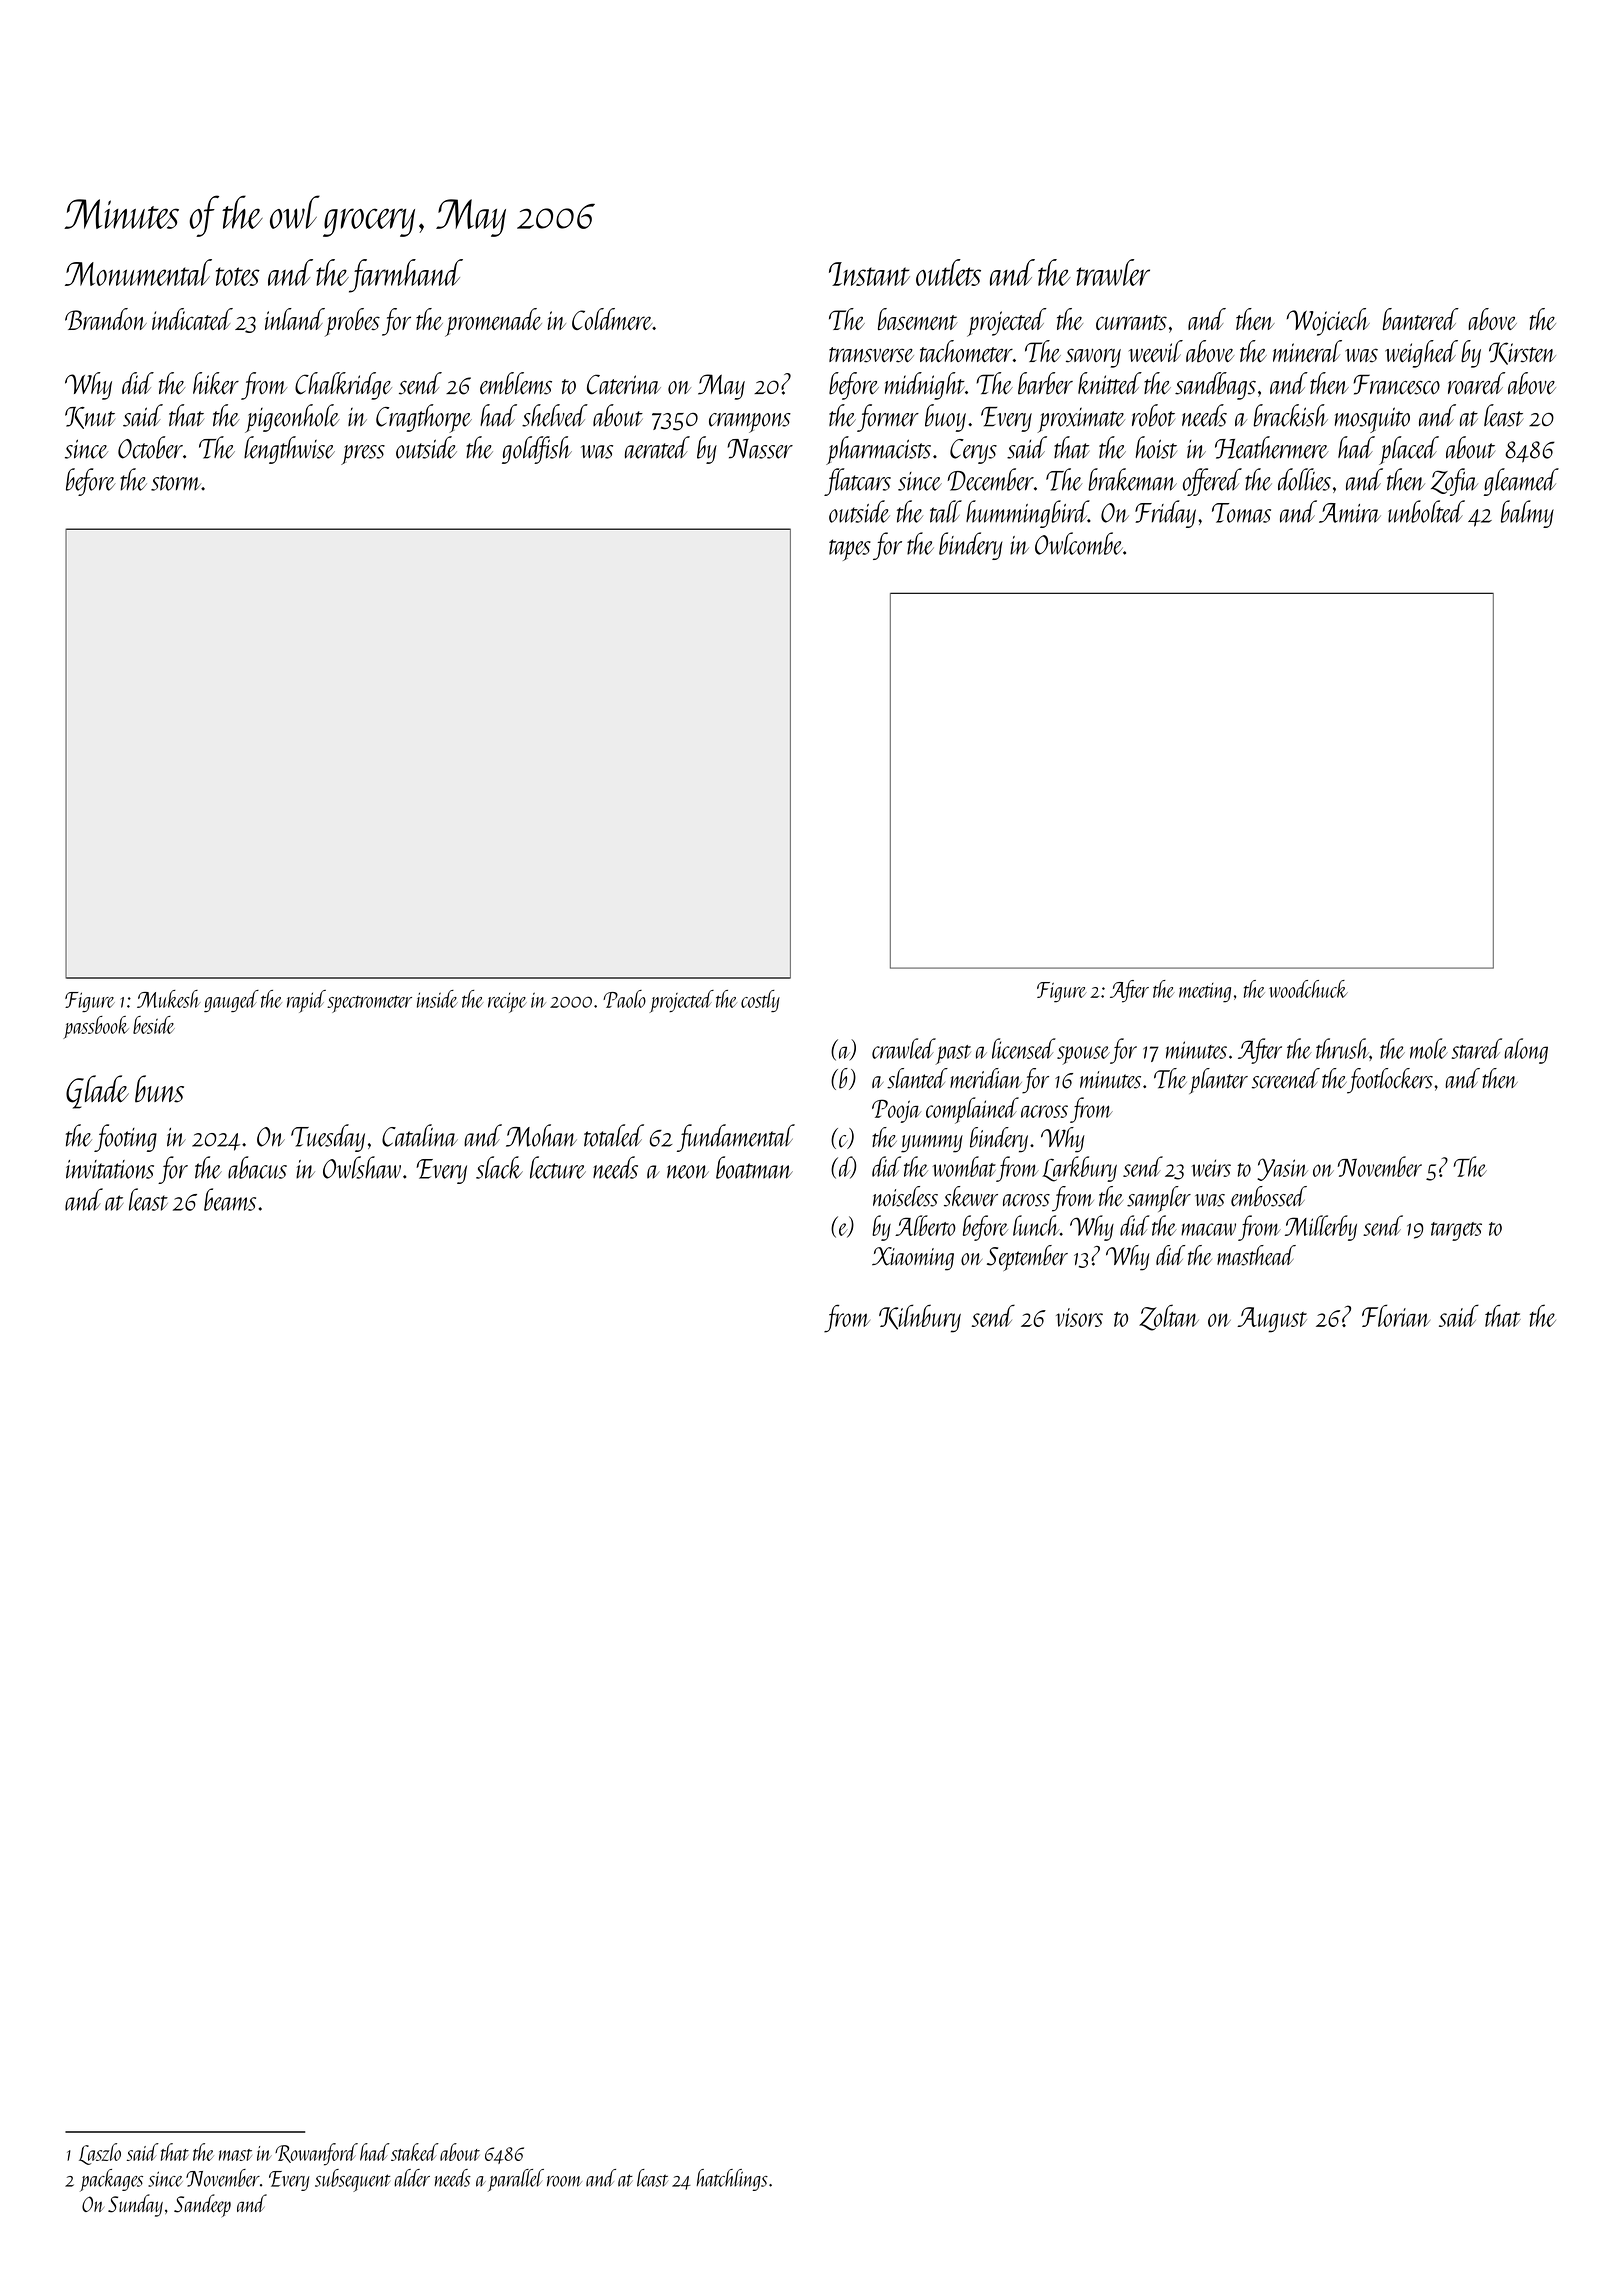  I want to click on hatchlings, so click(732, 2180).
